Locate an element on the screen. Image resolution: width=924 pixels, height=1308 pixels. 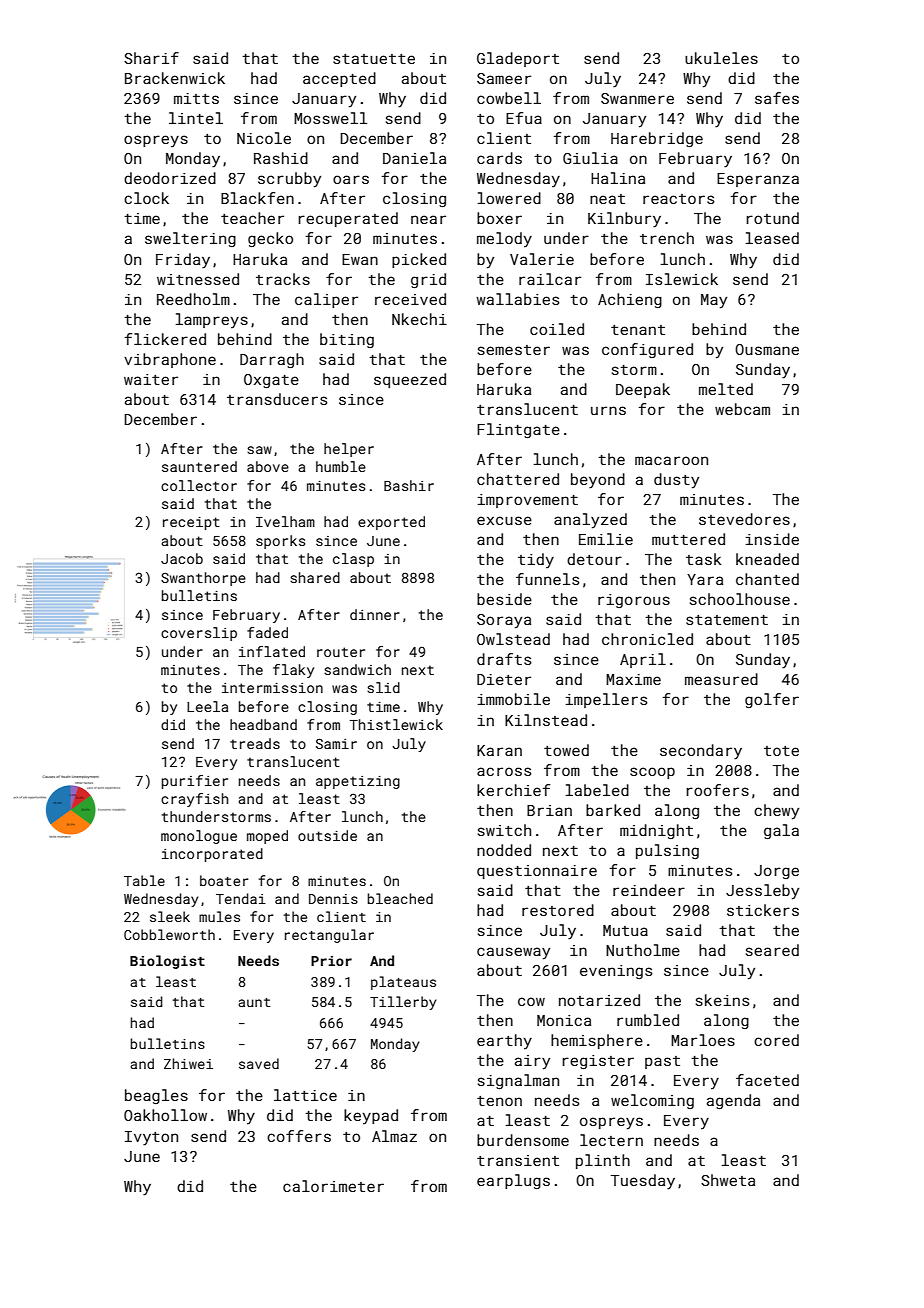
Thistlewick is located at coordinates (396, 724).
